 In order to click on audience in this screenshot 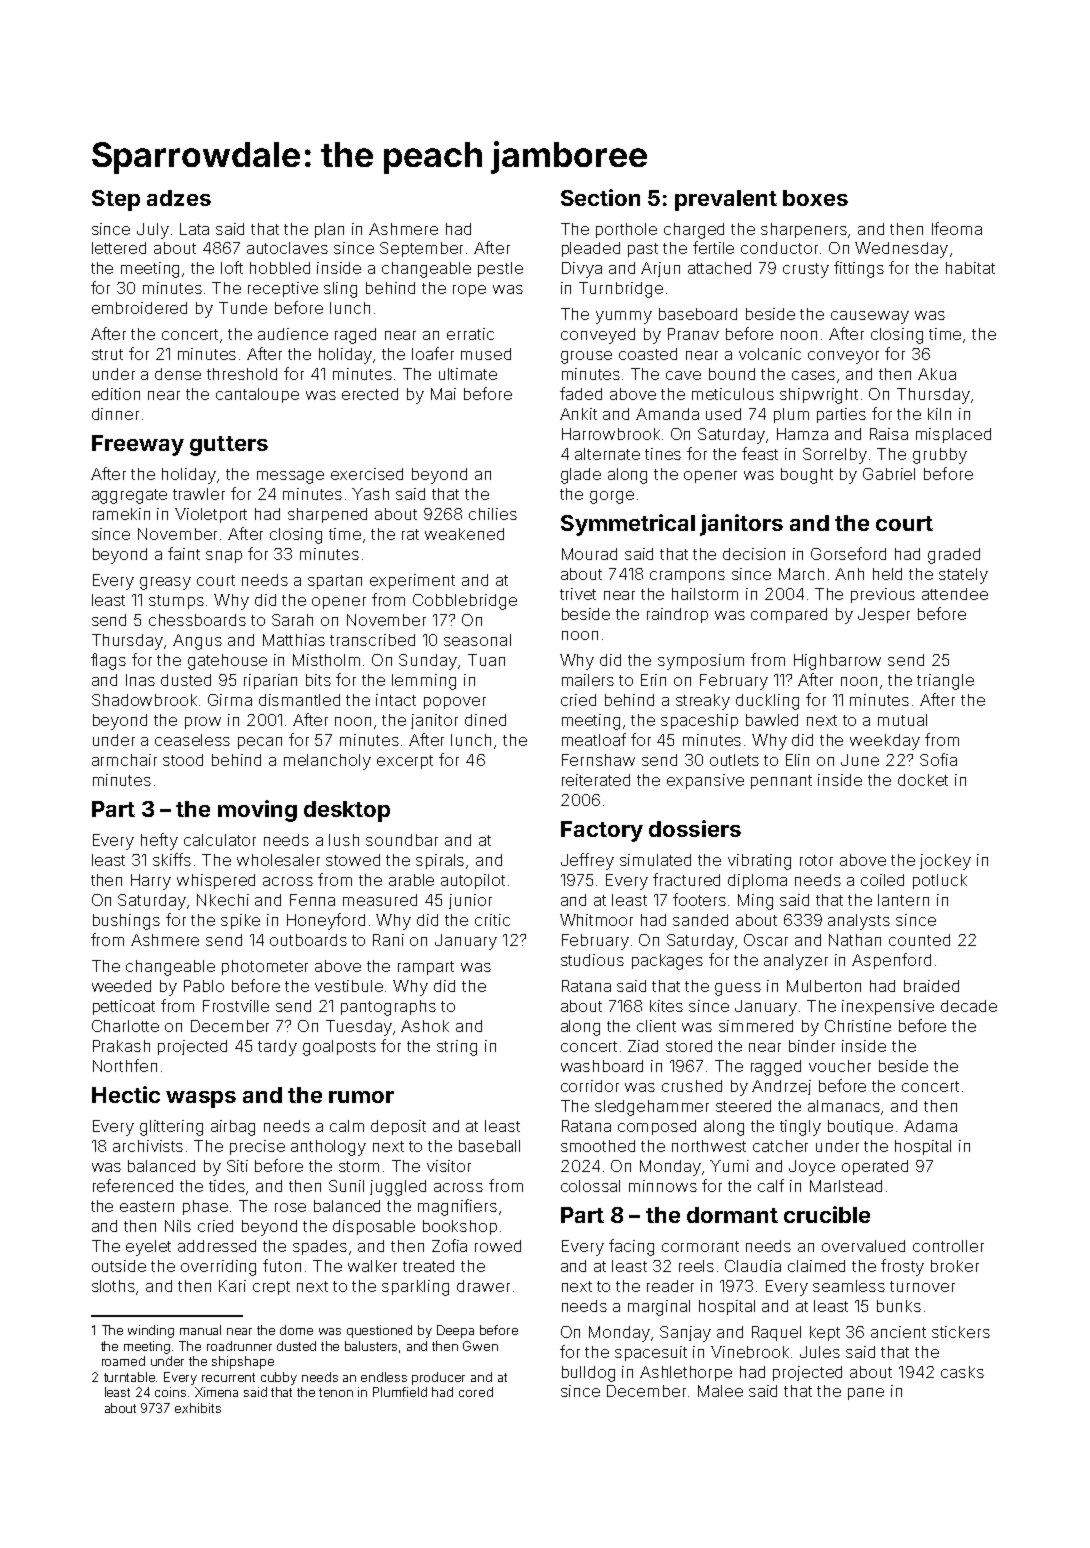, I will do `click(293, 334)`.
